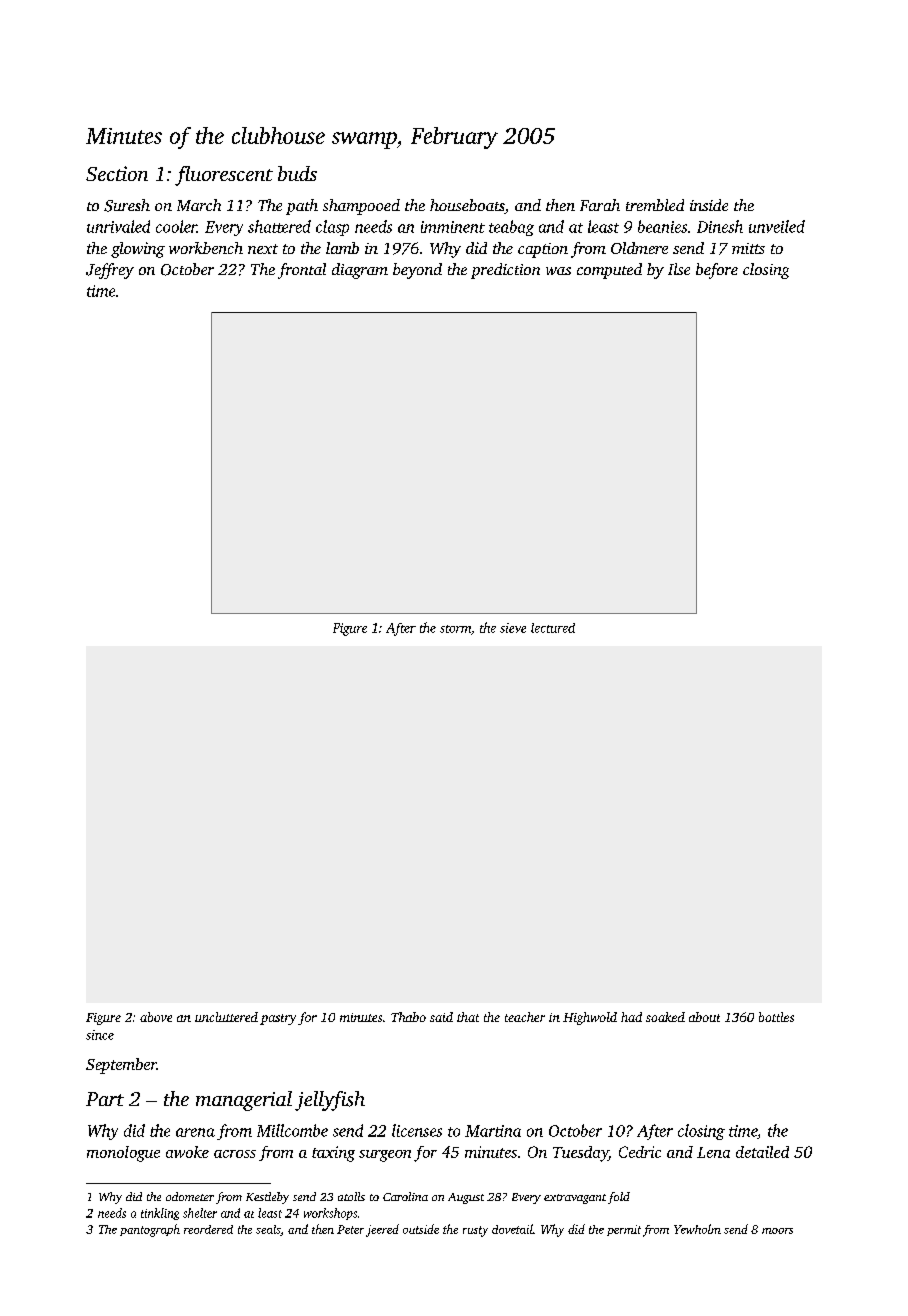 This screenshot has width=908, height=1316. What do you see at coordinates (513, 628) in the screenshot?
I see `sieve` at bounding box center [513, 628].
